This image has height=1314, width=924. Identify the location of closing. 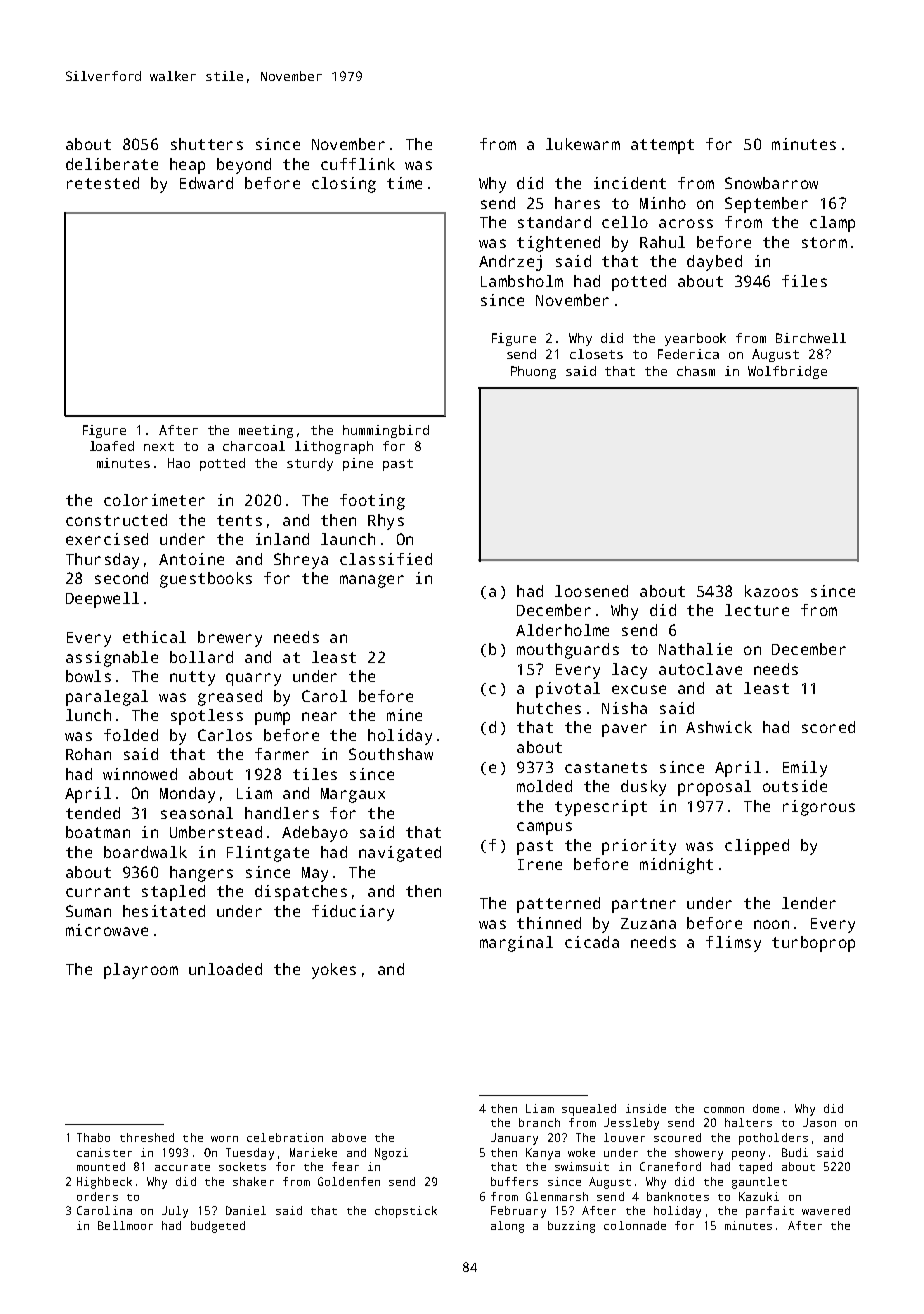
(344, 185).
